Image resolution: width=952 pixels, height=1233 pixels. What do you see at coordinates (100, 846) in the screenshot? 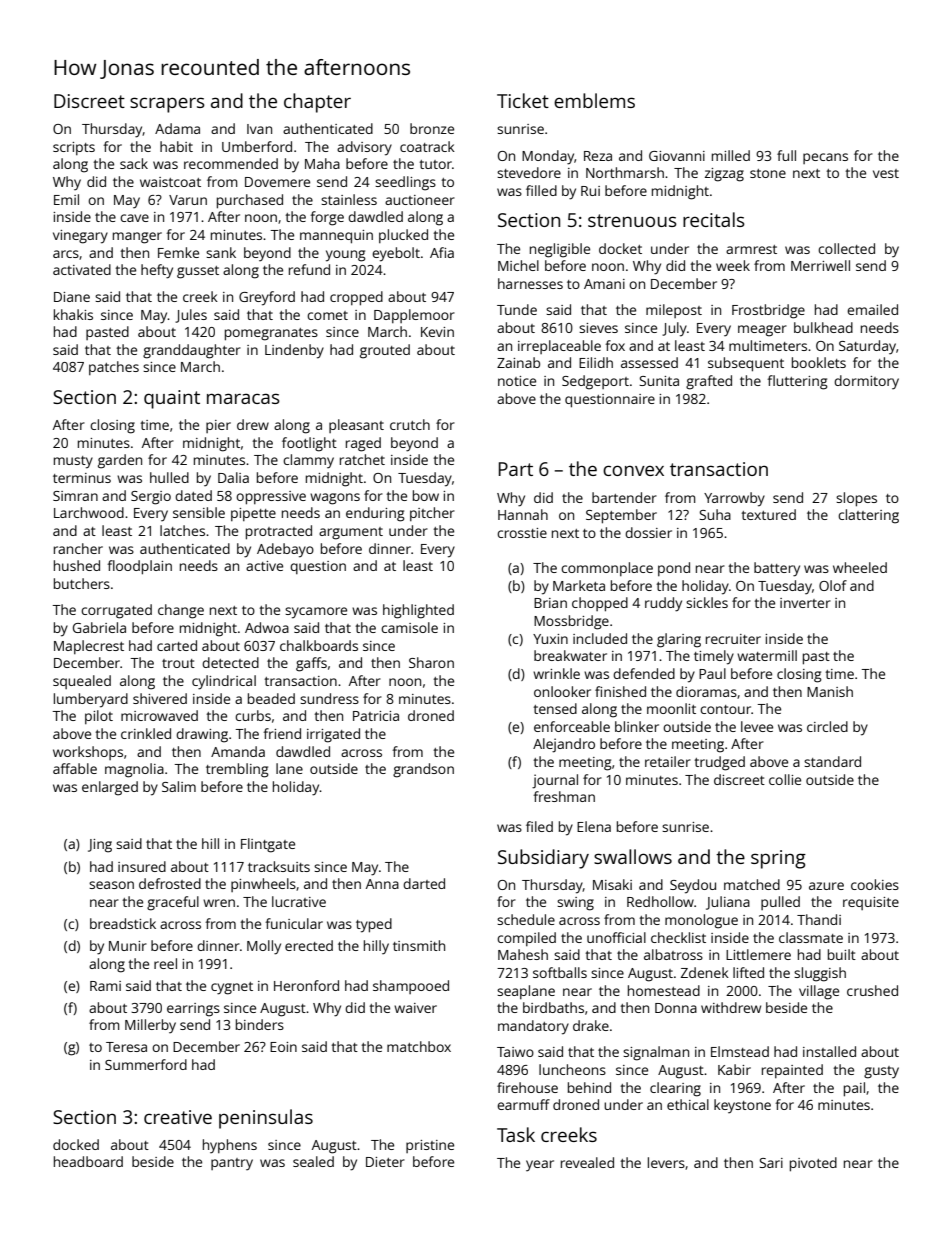
I see `Jing` at bounding box center [100, 846].
